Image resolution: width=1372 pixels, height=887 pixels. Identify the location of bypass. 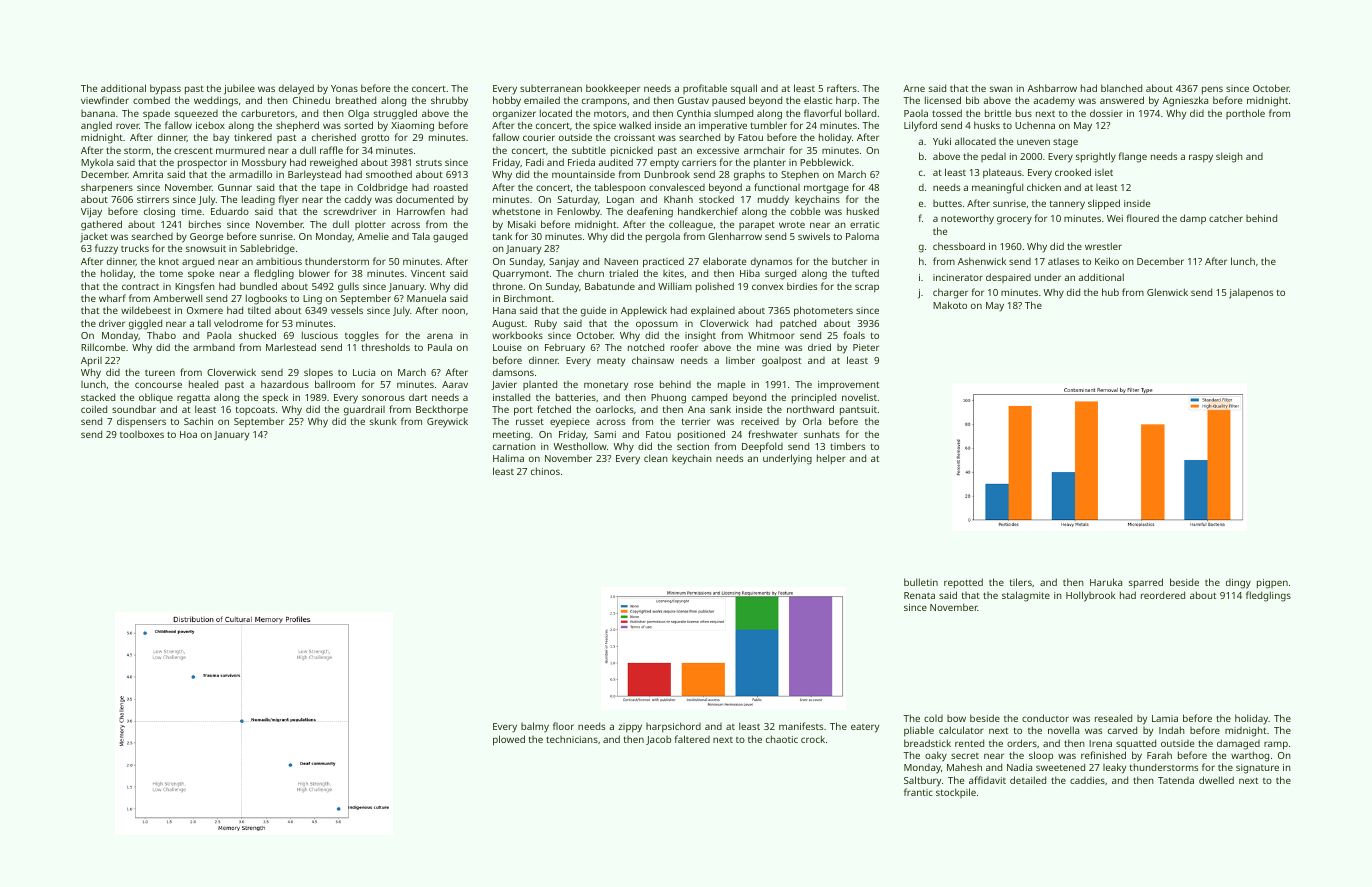
(165, 89).
